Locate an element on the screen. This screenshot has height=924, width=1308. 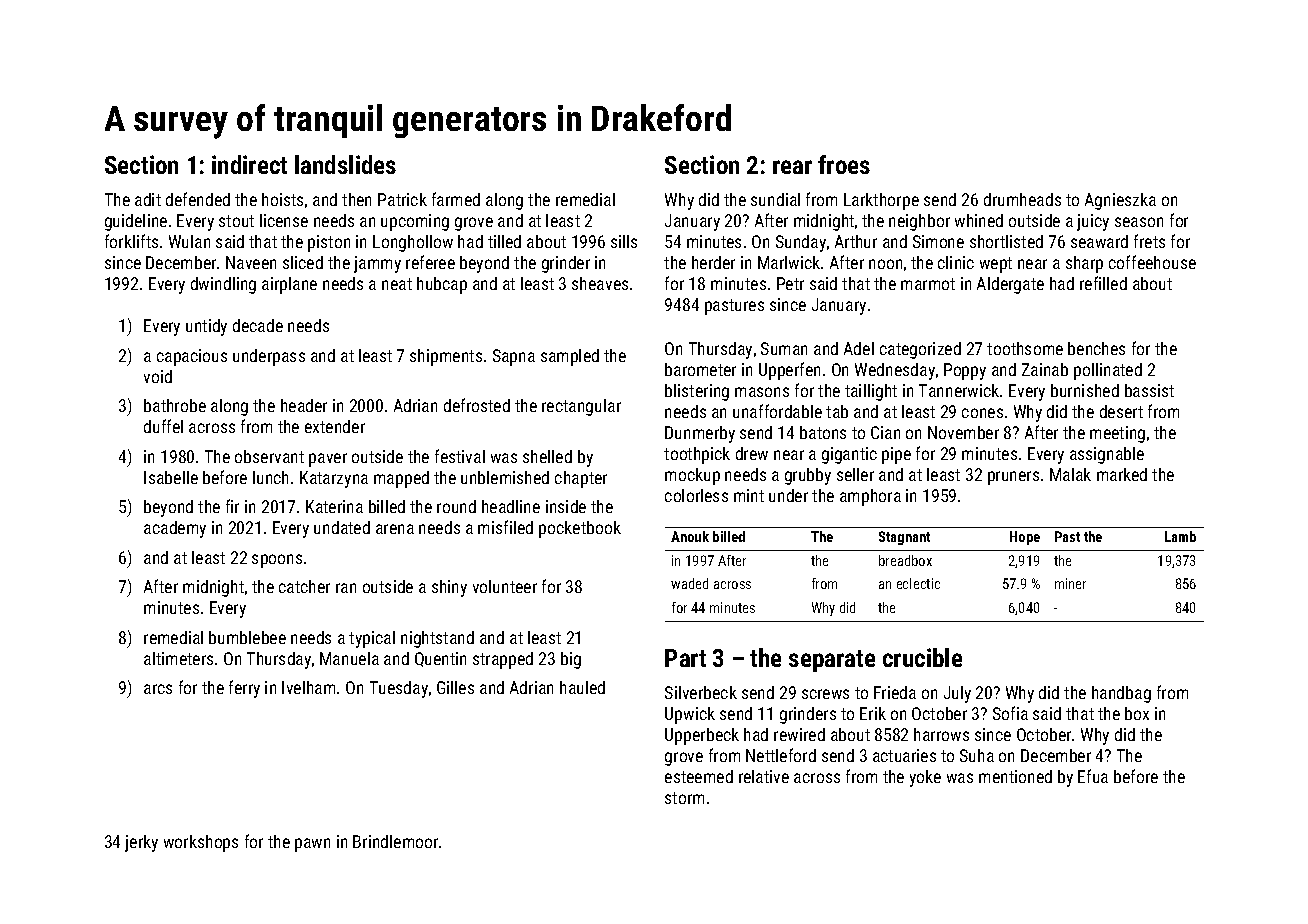
Efua is located at coordinates (1093, 776).
